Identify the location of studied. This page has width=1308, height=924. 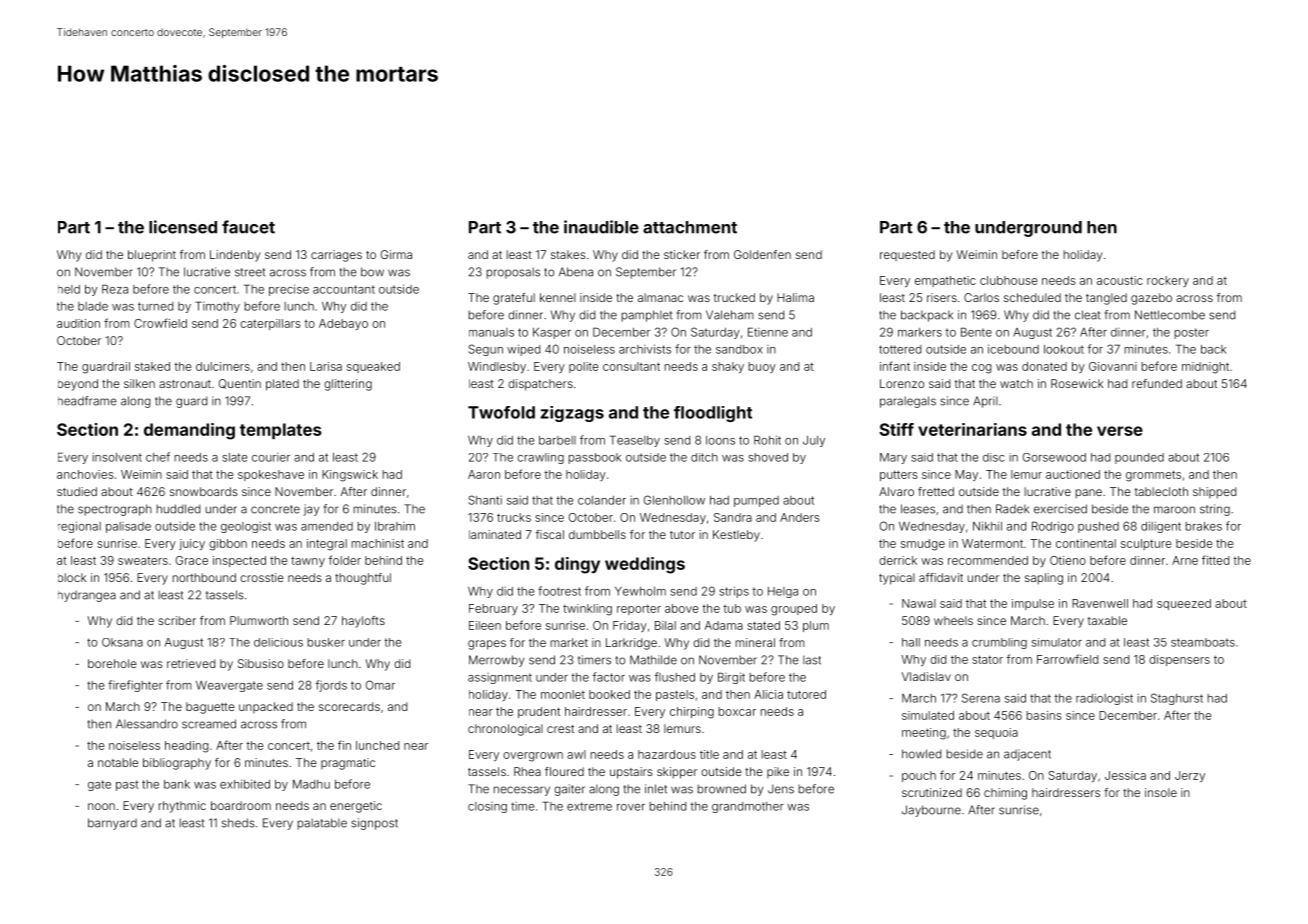
(77, 491).
